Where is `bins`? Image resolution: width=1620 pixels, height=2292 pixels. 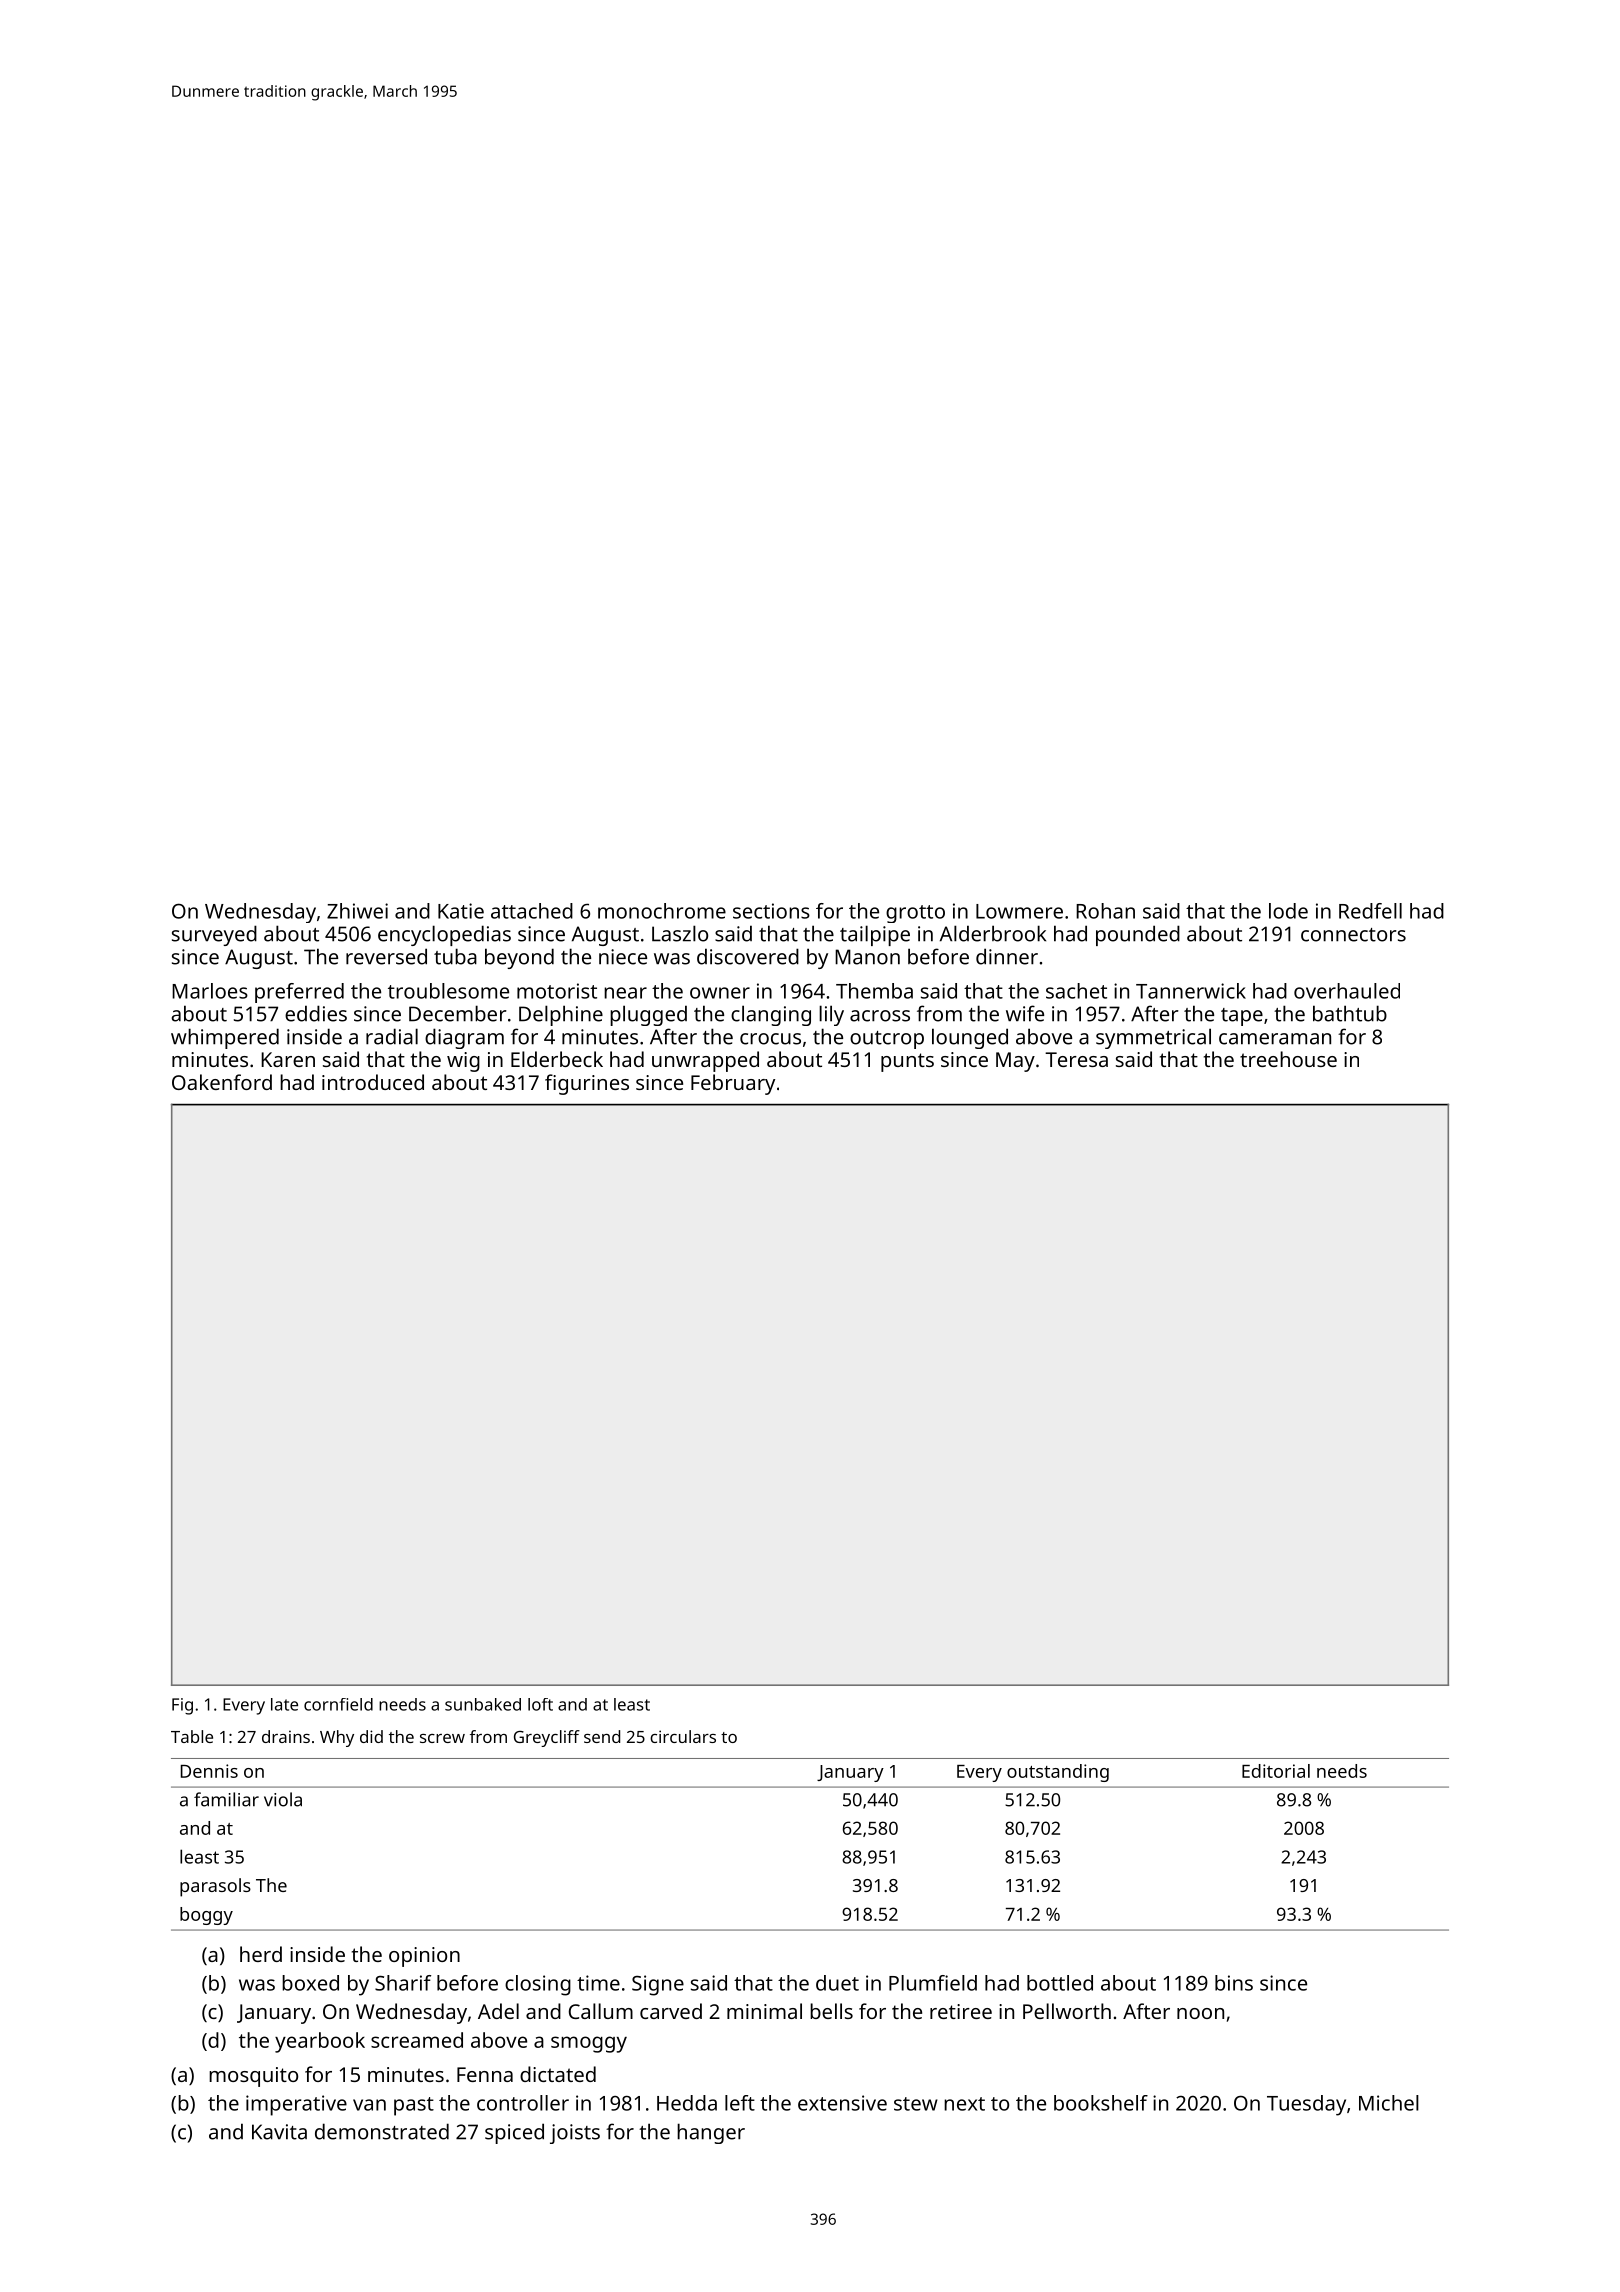
bins is located at coordinates (1234, 1983).
